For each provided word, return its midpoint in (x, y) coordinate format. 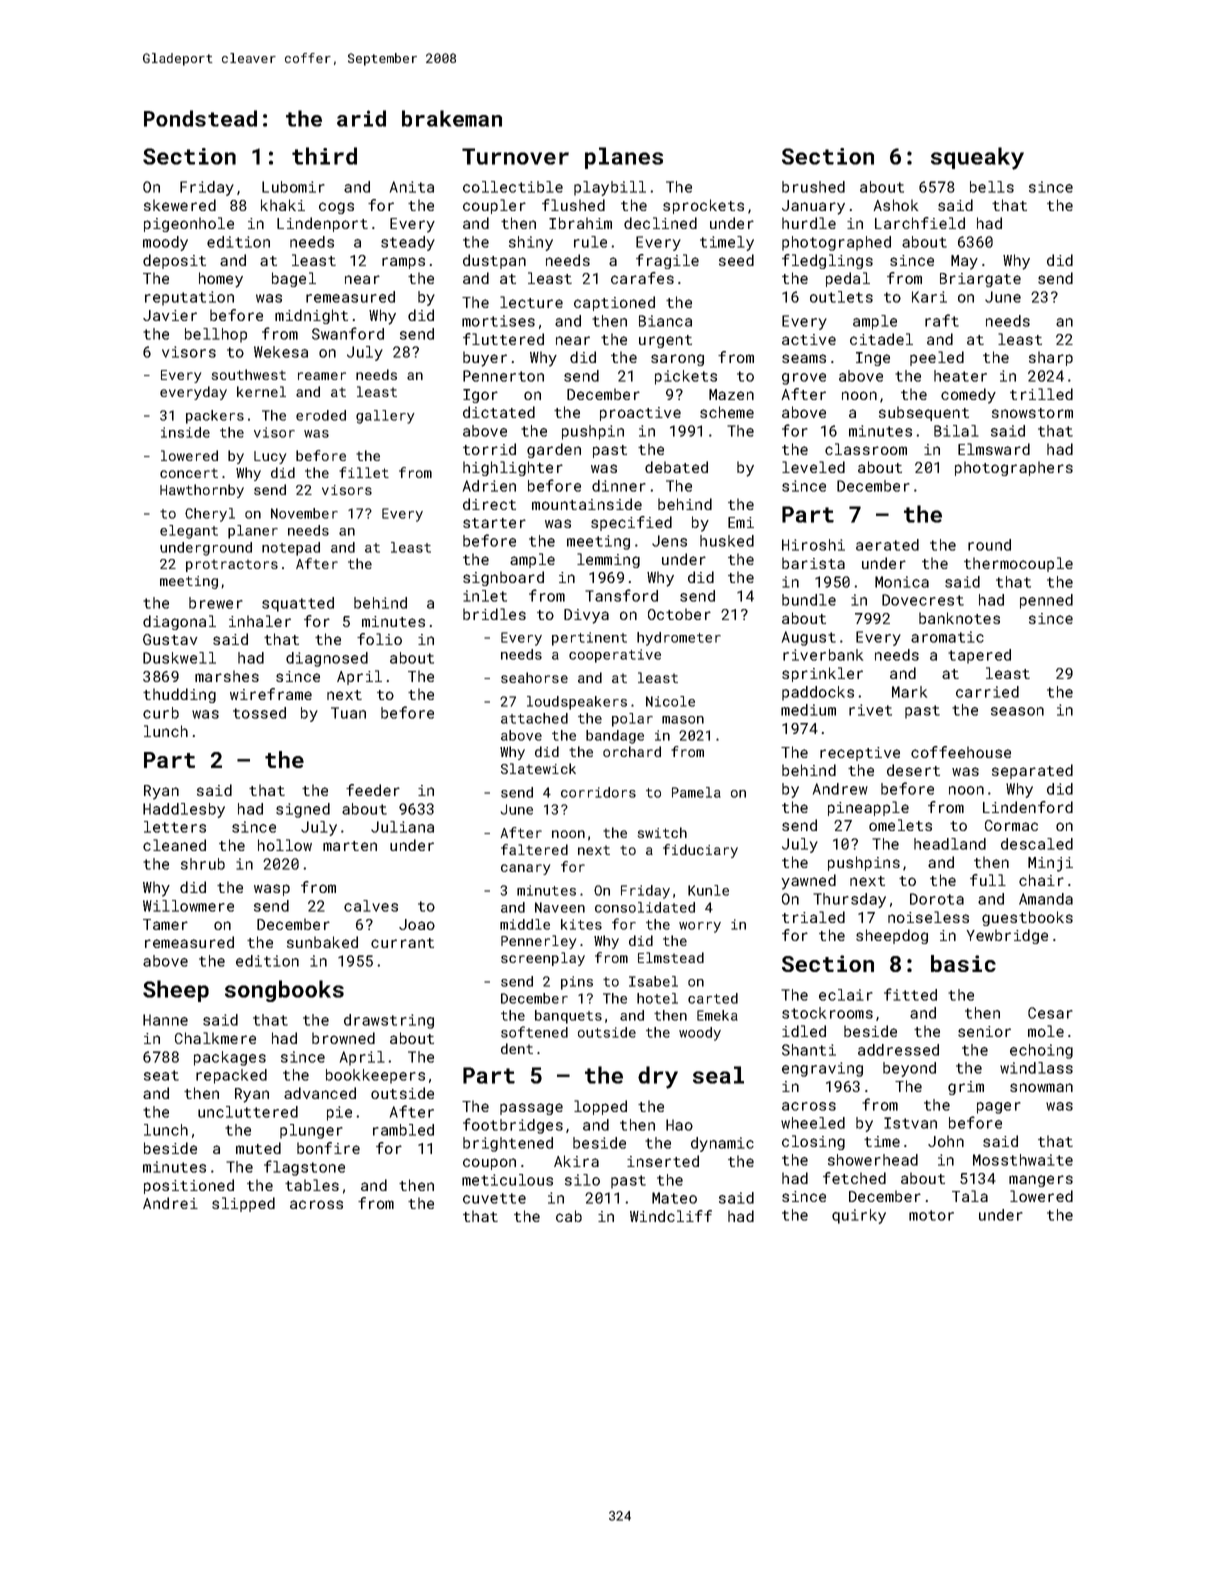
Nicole (670, 701)
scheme (727, 412)
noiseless (928, 917)
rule (590, 242)
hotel (657, 998)
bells (992, 187)
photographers (1014, 468)
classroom (866, 449)
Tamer (165, 924)
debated (676, 467)
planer (253, 532)
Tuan (348, 713)
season (1017, 711)
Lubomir (293, 187)
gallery (385, 417)
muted (258, 1148)
